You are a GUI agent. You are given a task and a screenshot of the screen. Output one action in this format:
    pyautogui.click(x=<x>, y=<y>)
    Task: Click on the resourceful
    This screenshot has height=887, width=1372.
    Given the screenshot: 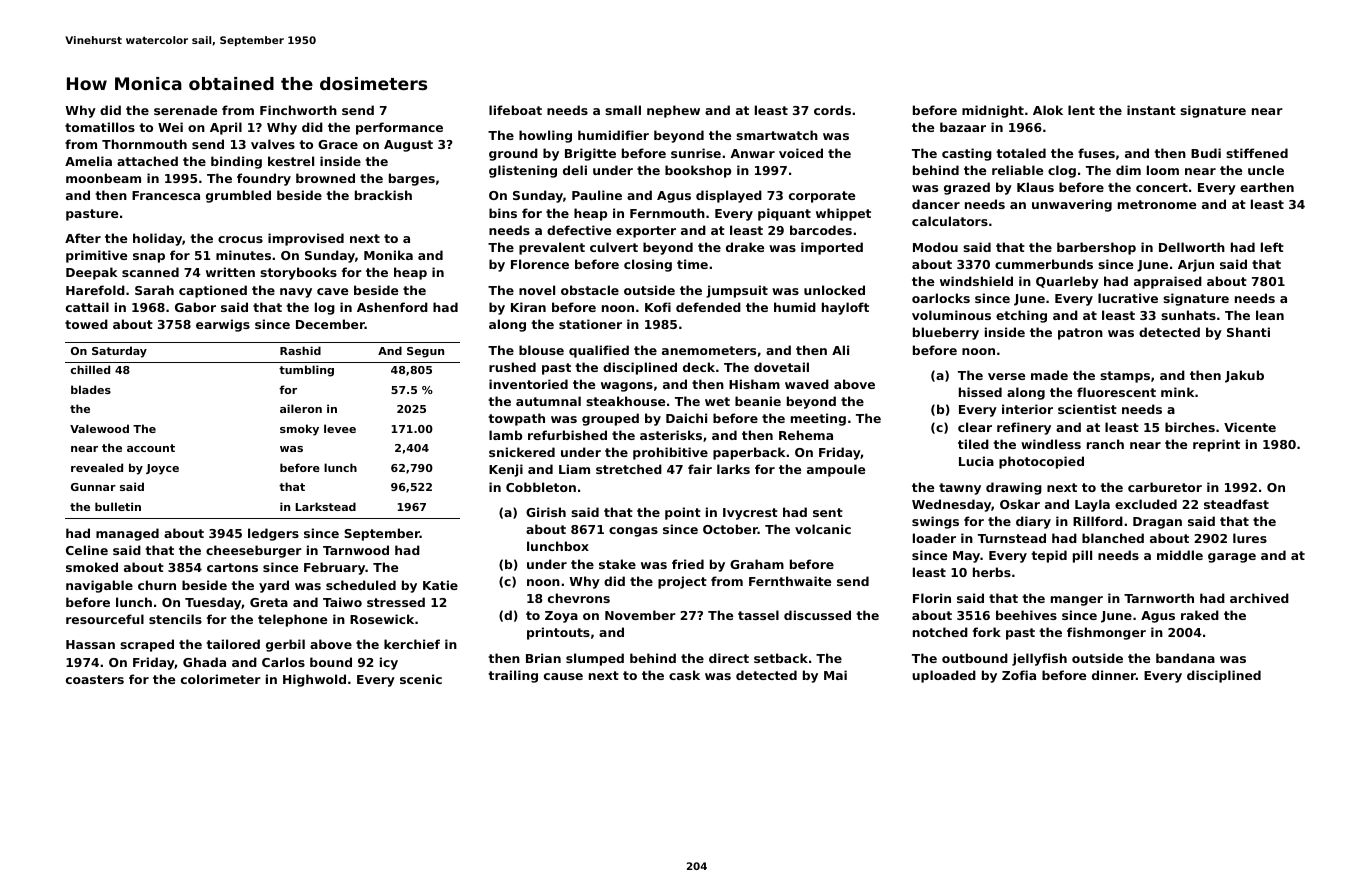 What is the action you would take?
    pyautogui.click(x=105, y=619)
